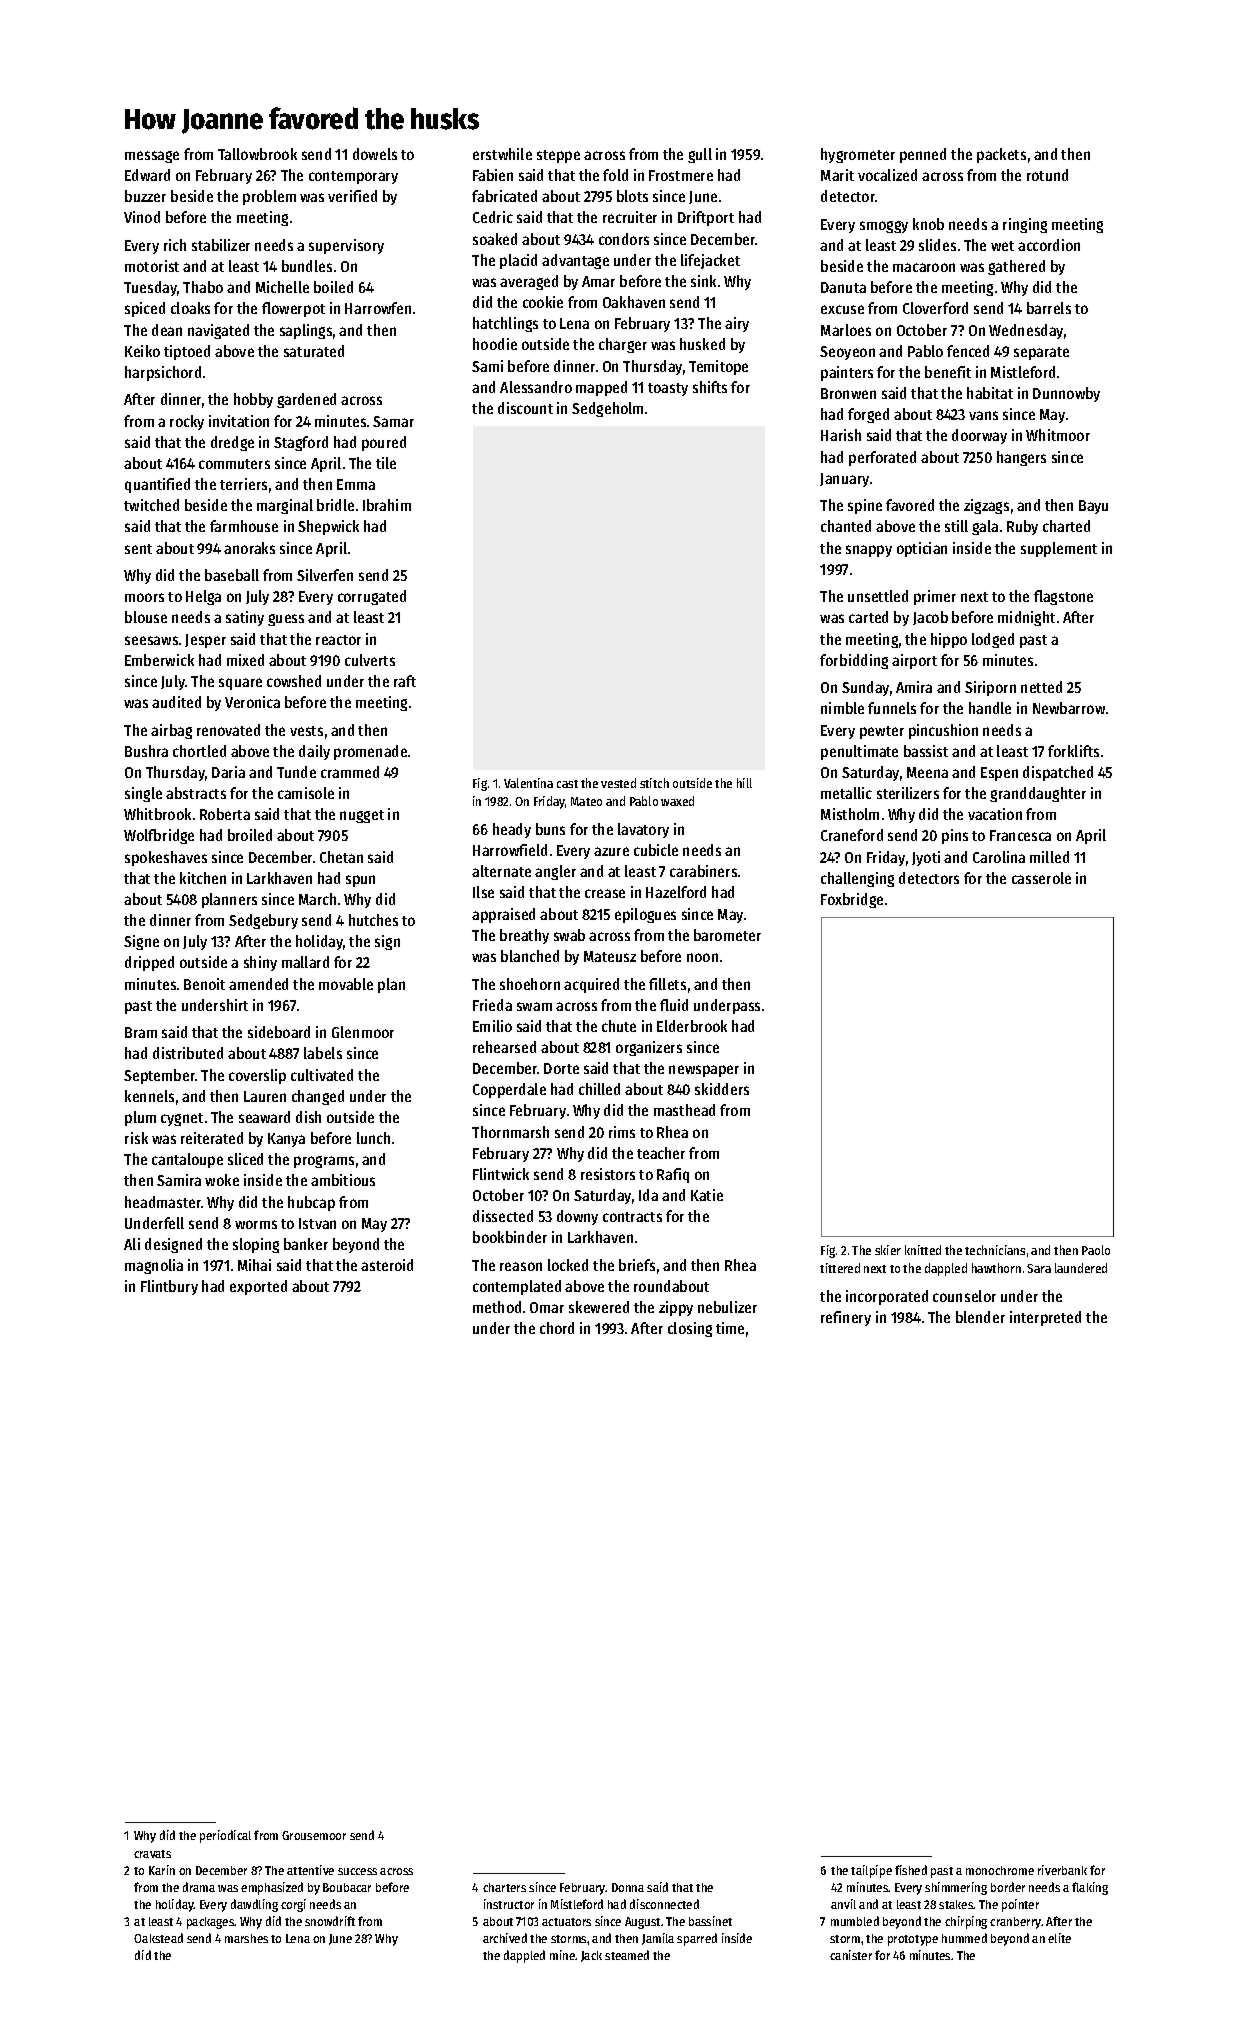  I want to click on locked, so click(568, 1265).
